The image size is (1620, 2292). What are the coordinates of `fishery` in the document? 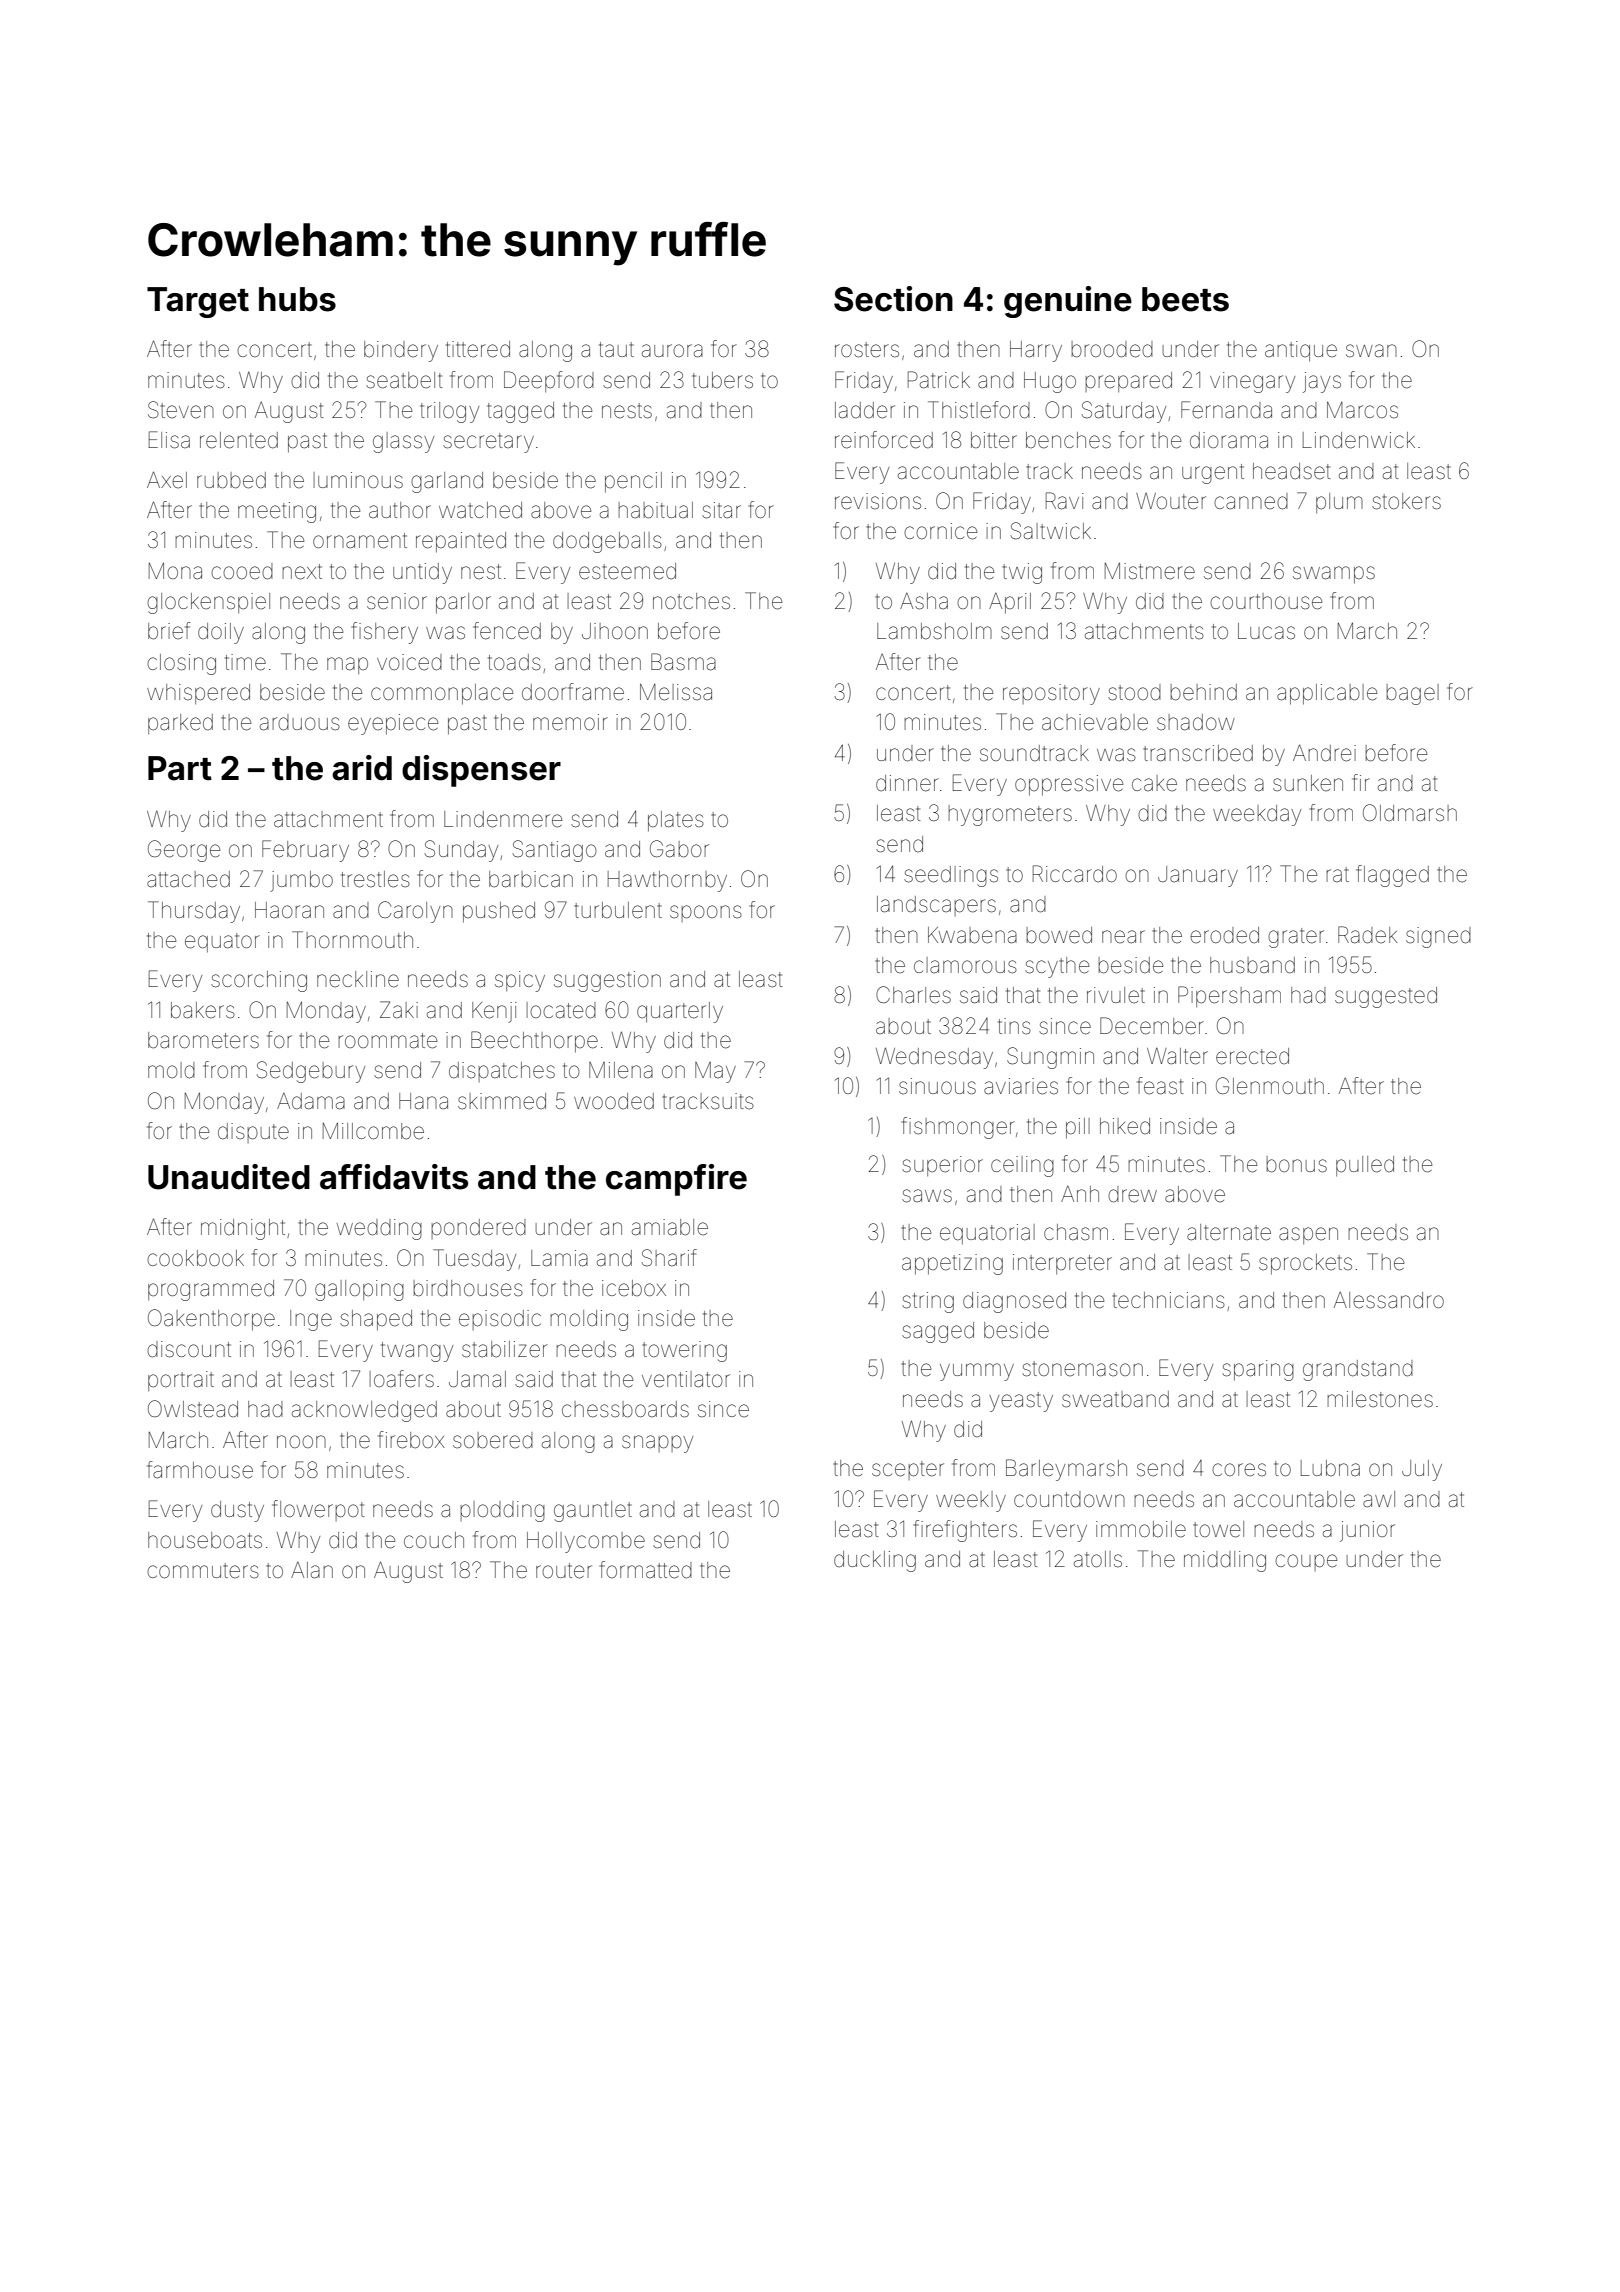 It's located at (385, 633).
